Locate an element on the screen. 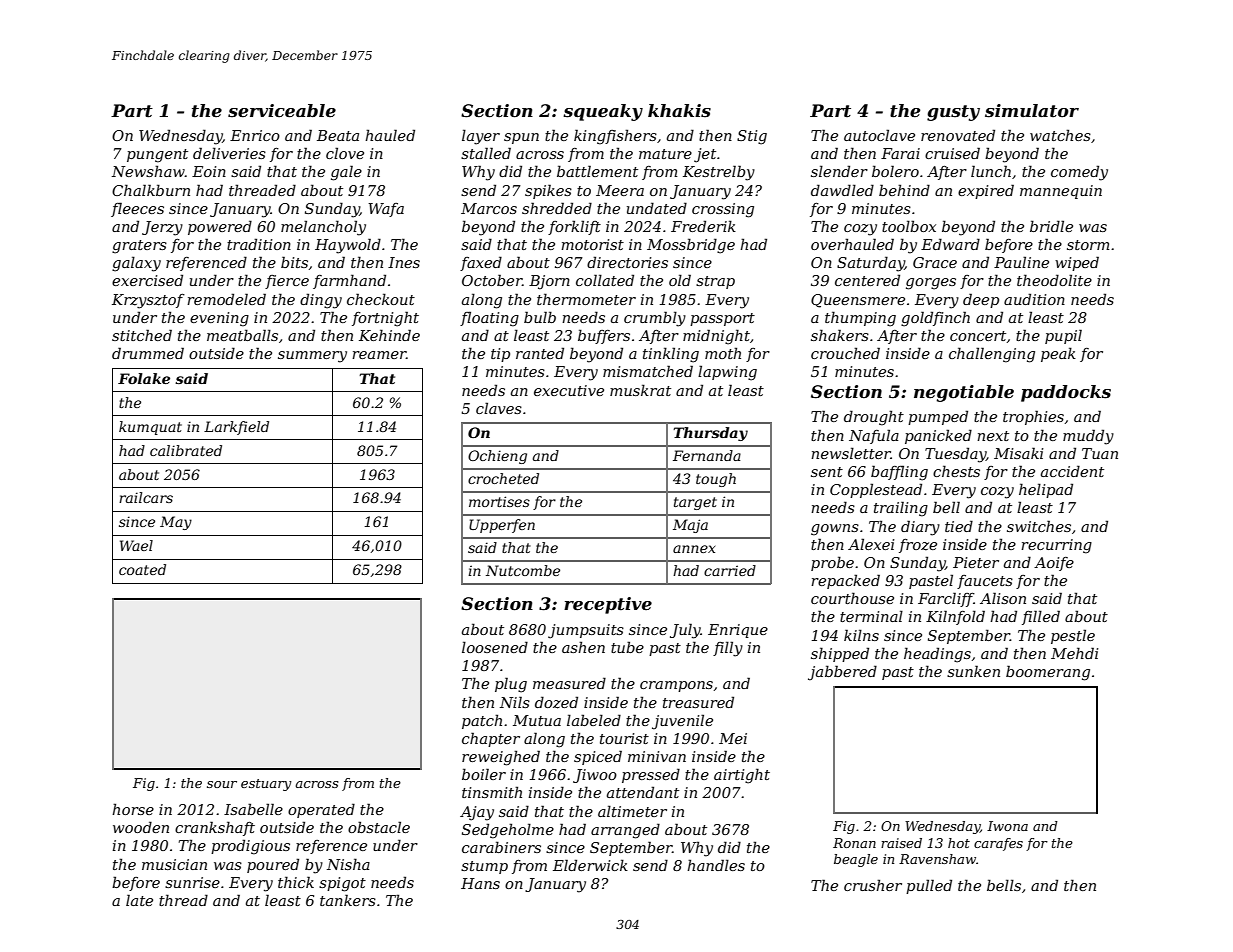 Image resolution: width=1233 pixels, height=952 pixels. tough is located at coordinates (716, 480).
